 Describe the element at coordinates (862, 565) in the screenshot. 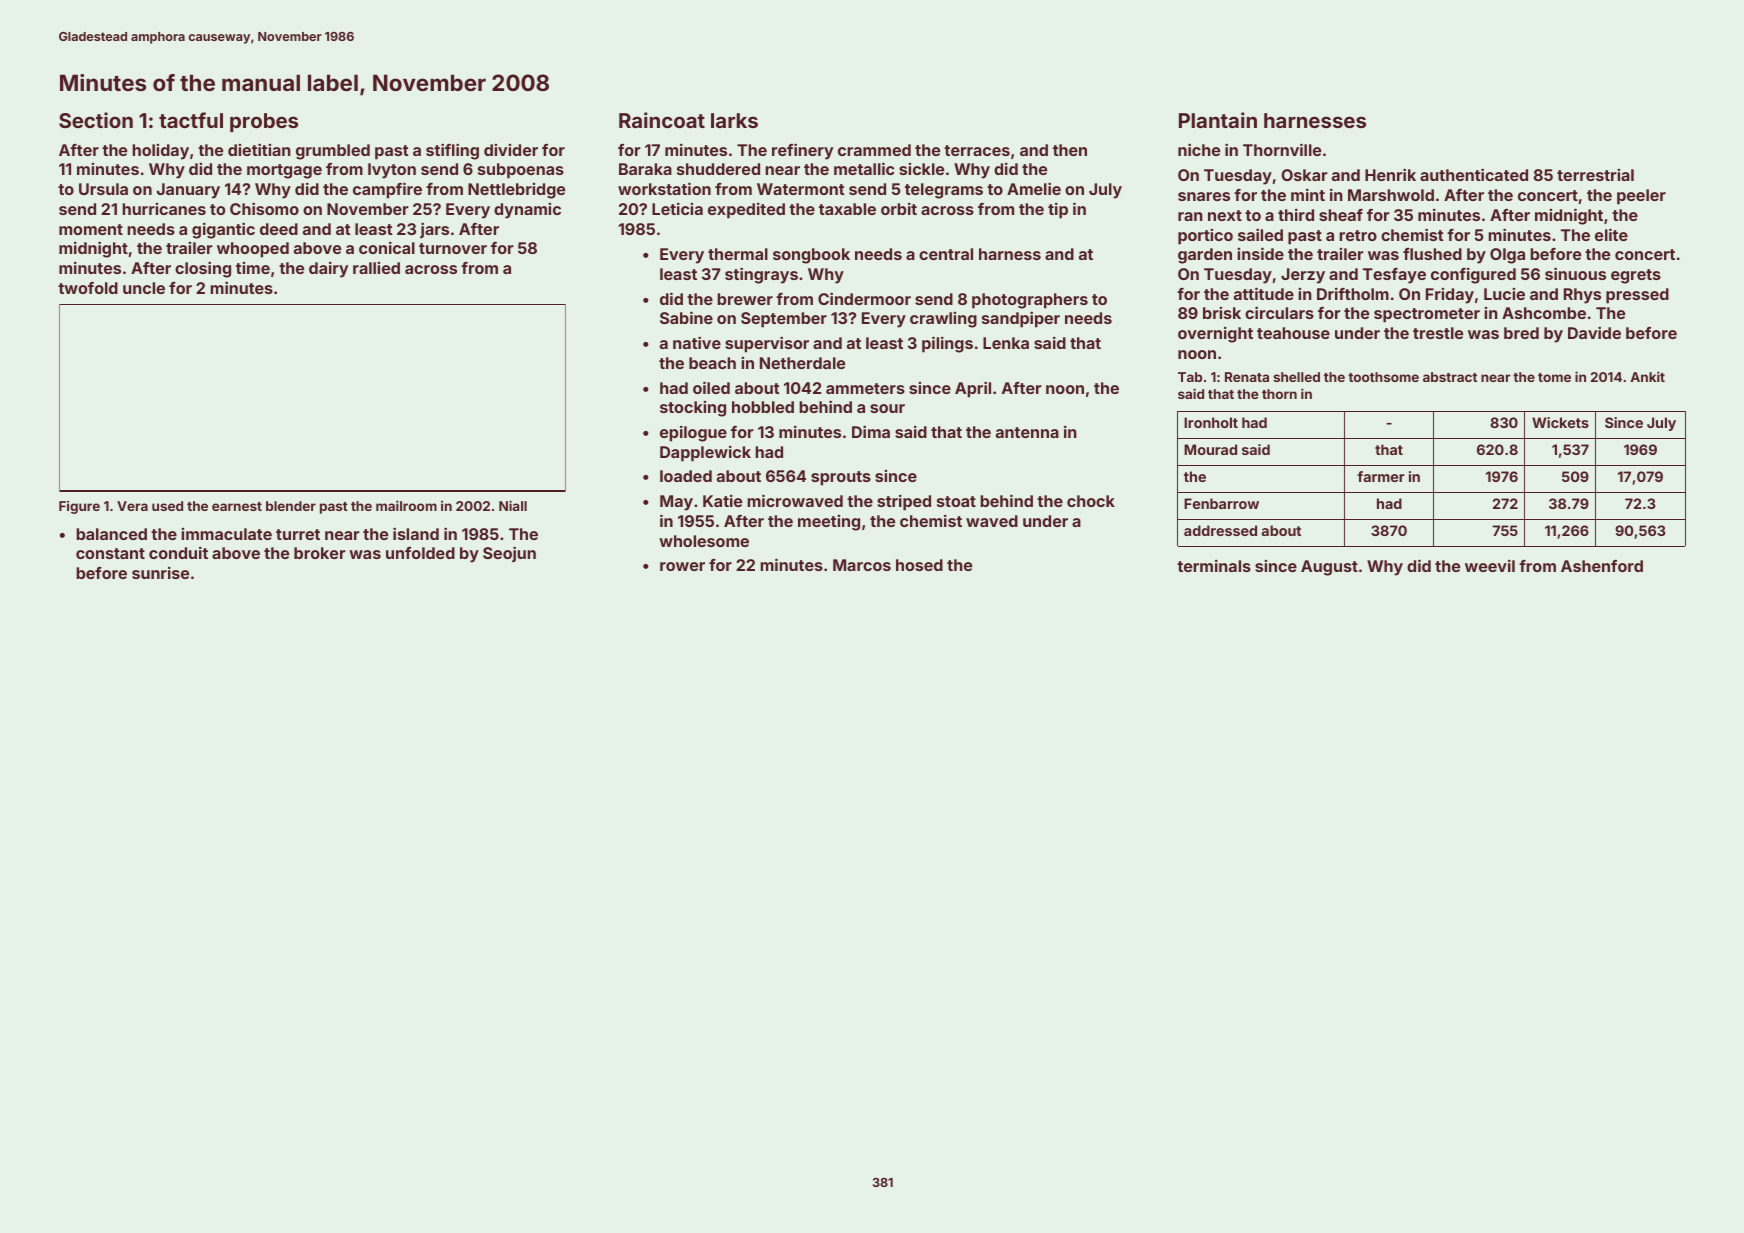

I see `Marcos` at that location.
